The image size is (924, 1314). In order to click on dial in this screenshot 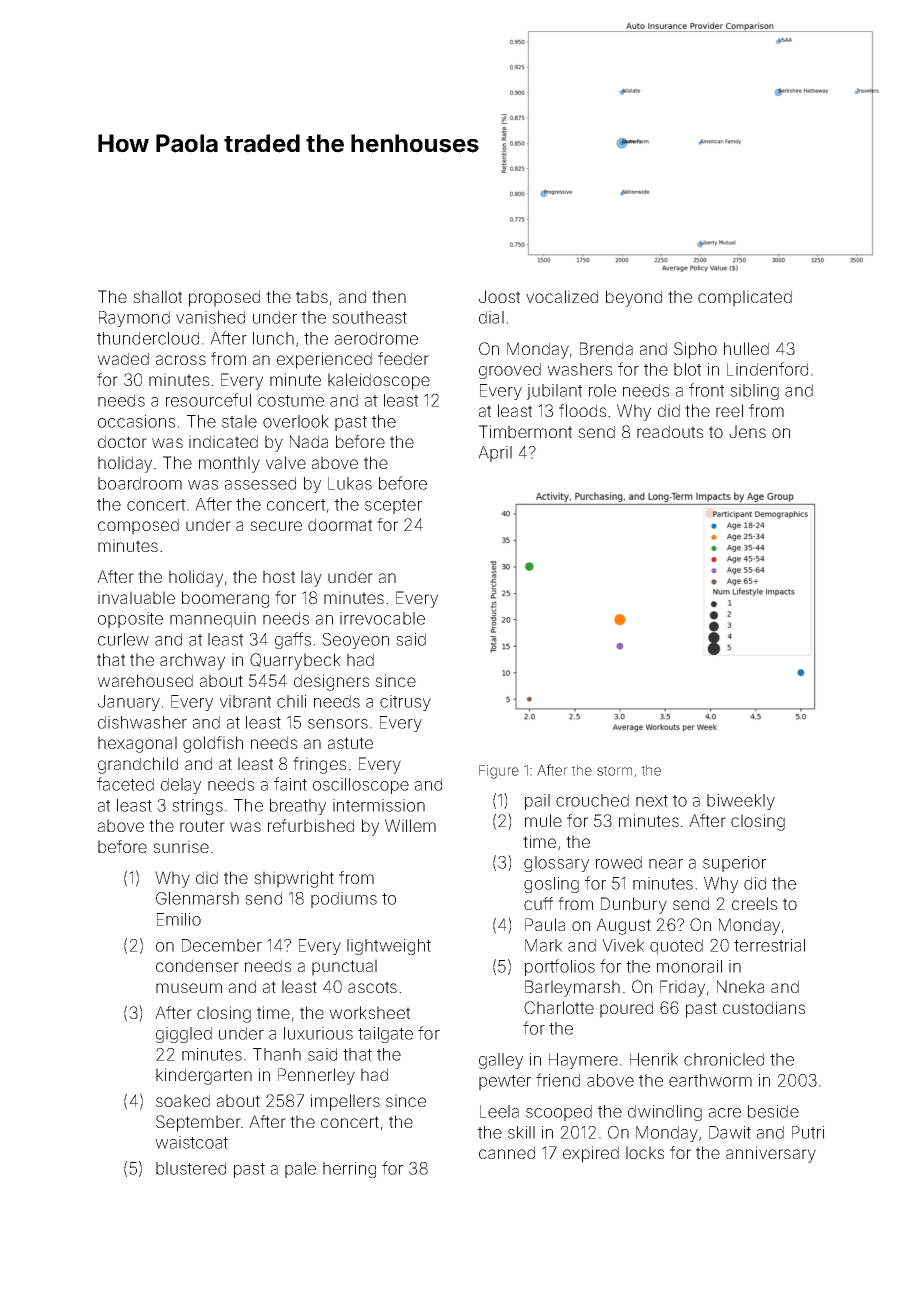, I will do `click(491, 317)`.
